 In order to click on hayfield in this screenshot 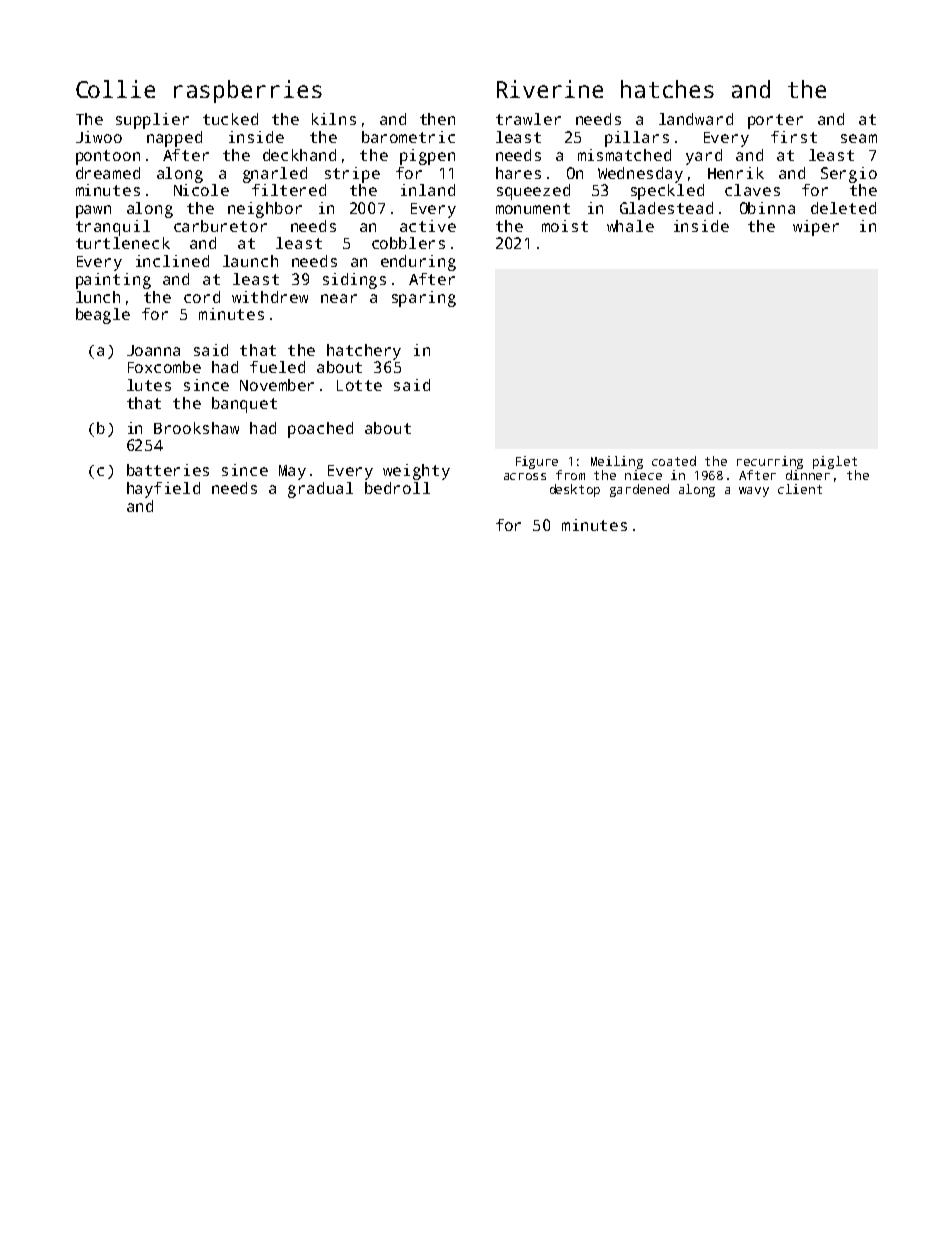, I will do `click(163, 490)`.
